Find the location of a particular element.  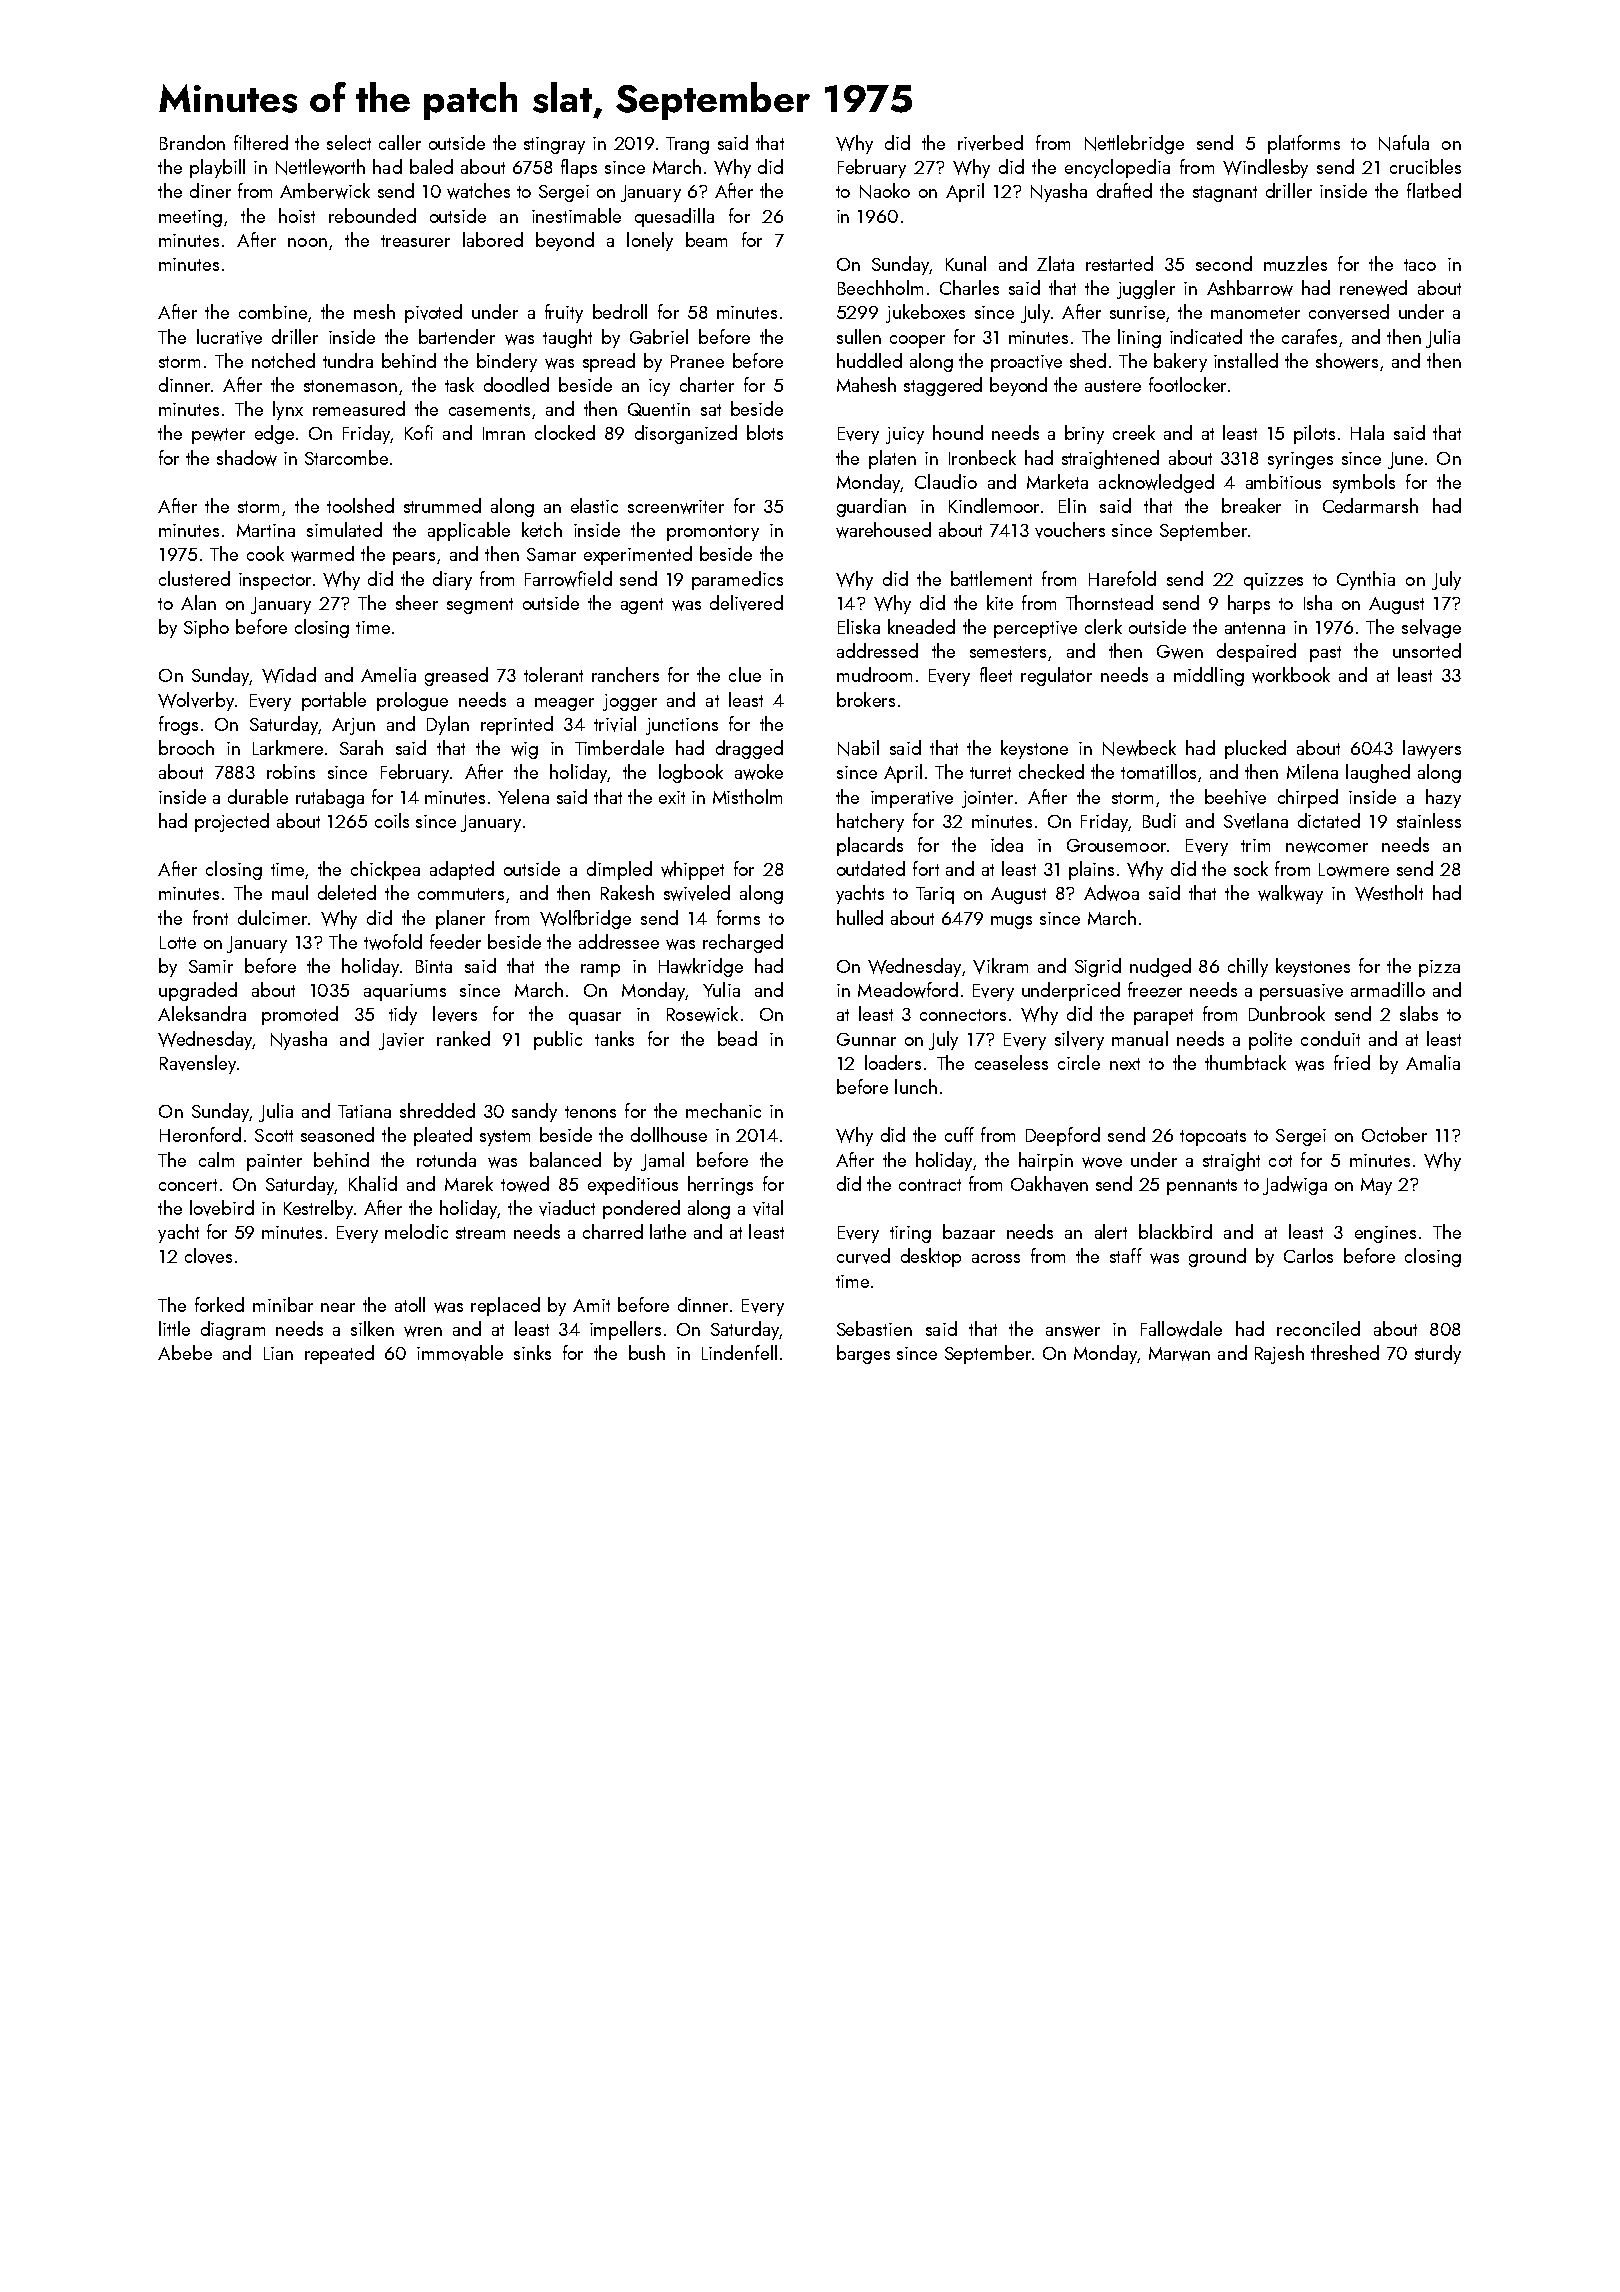

lovebird is located at coordinates (222, 1208).
